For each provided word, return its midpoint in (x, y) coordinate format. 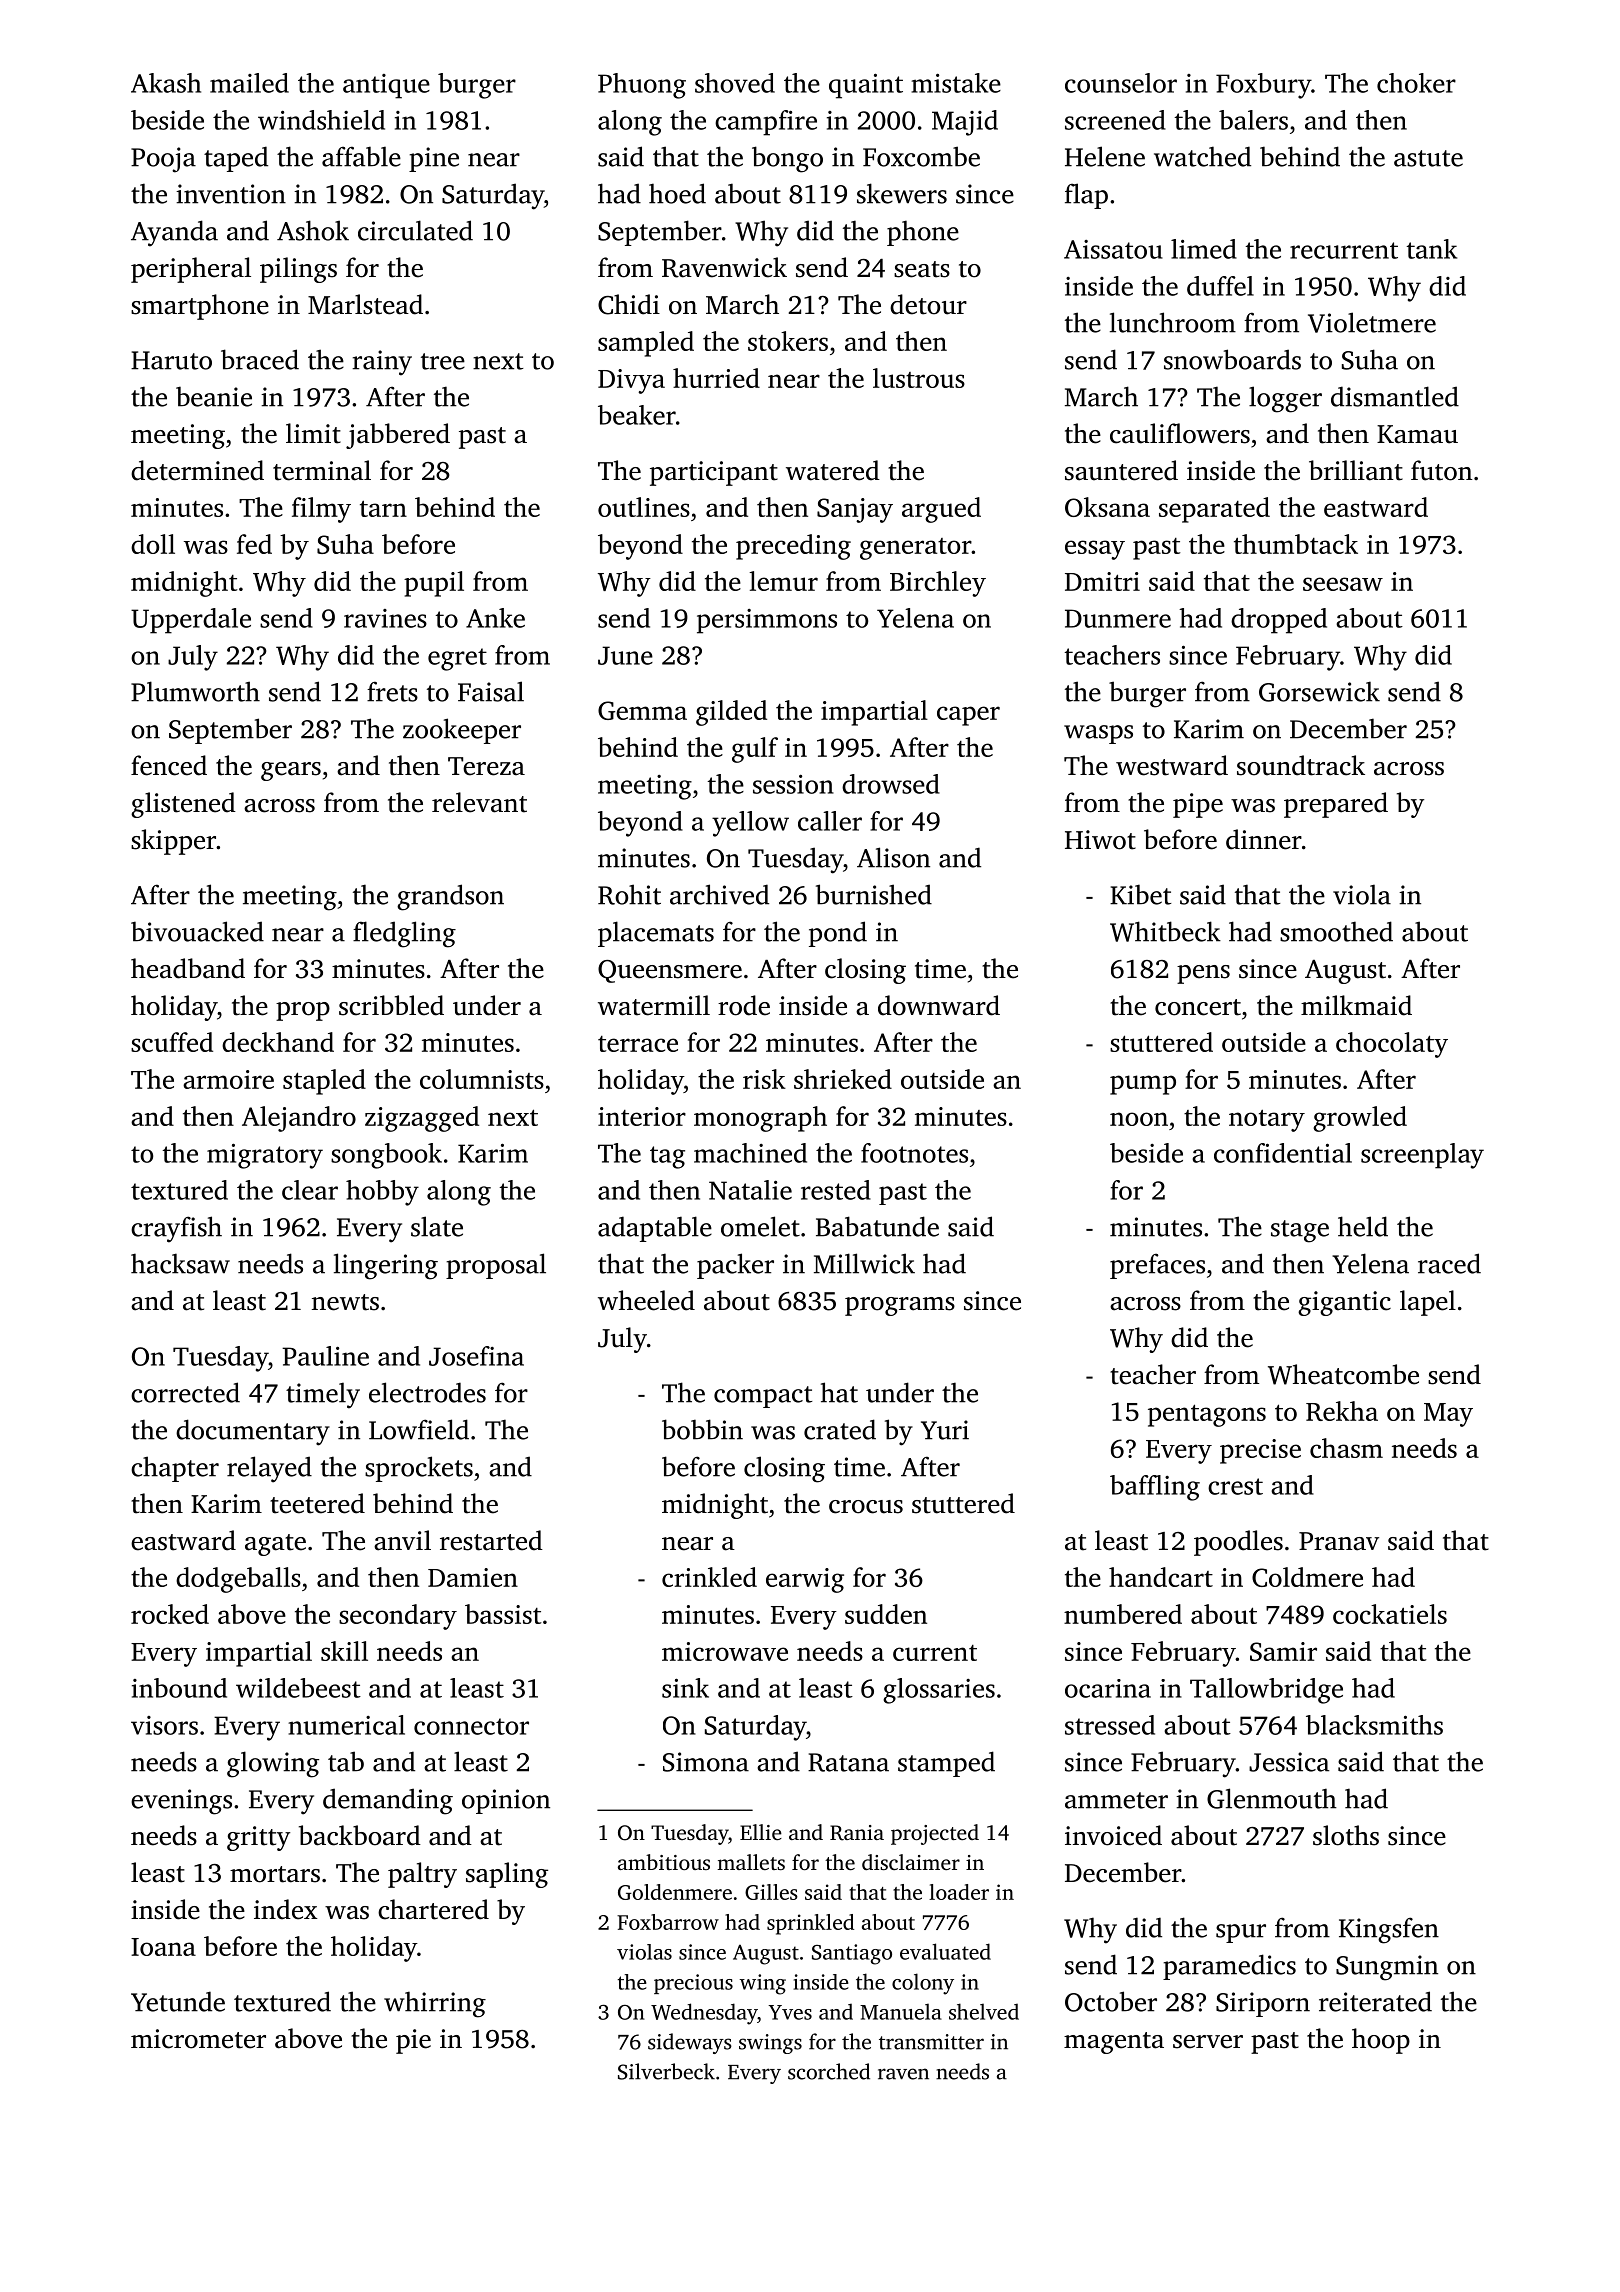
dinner (1264, 839)
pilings (298, 270)
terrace (638, 1044)
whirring (435, 2004)
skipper (173, 842)
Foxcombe (921, 156)
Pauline (325, 1356)
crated (840, 1429)
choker (1416, 83)
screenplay (1422, 1156)
